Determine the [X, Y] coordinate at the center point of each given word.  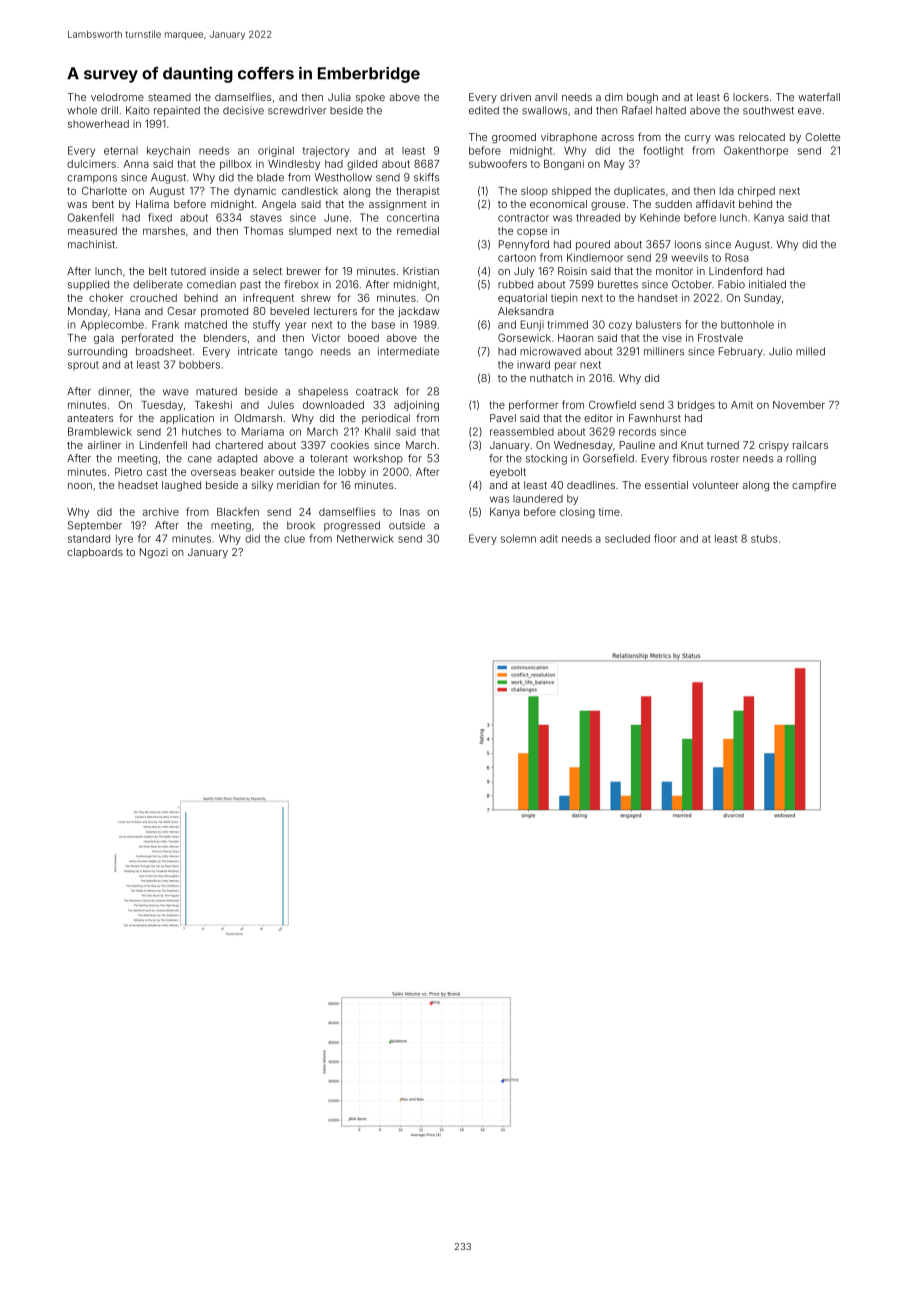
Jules [281, 405]
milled [810, 351]
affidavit [715, 203]
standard [89, 538]
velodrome [117, 97]
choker [106, 298]
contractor [523, 218]
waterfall [819, 97]
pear [565, 366]
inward [533, 364]
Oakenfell [90, 217]
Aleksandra [526, 311]
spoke [370, 98]
